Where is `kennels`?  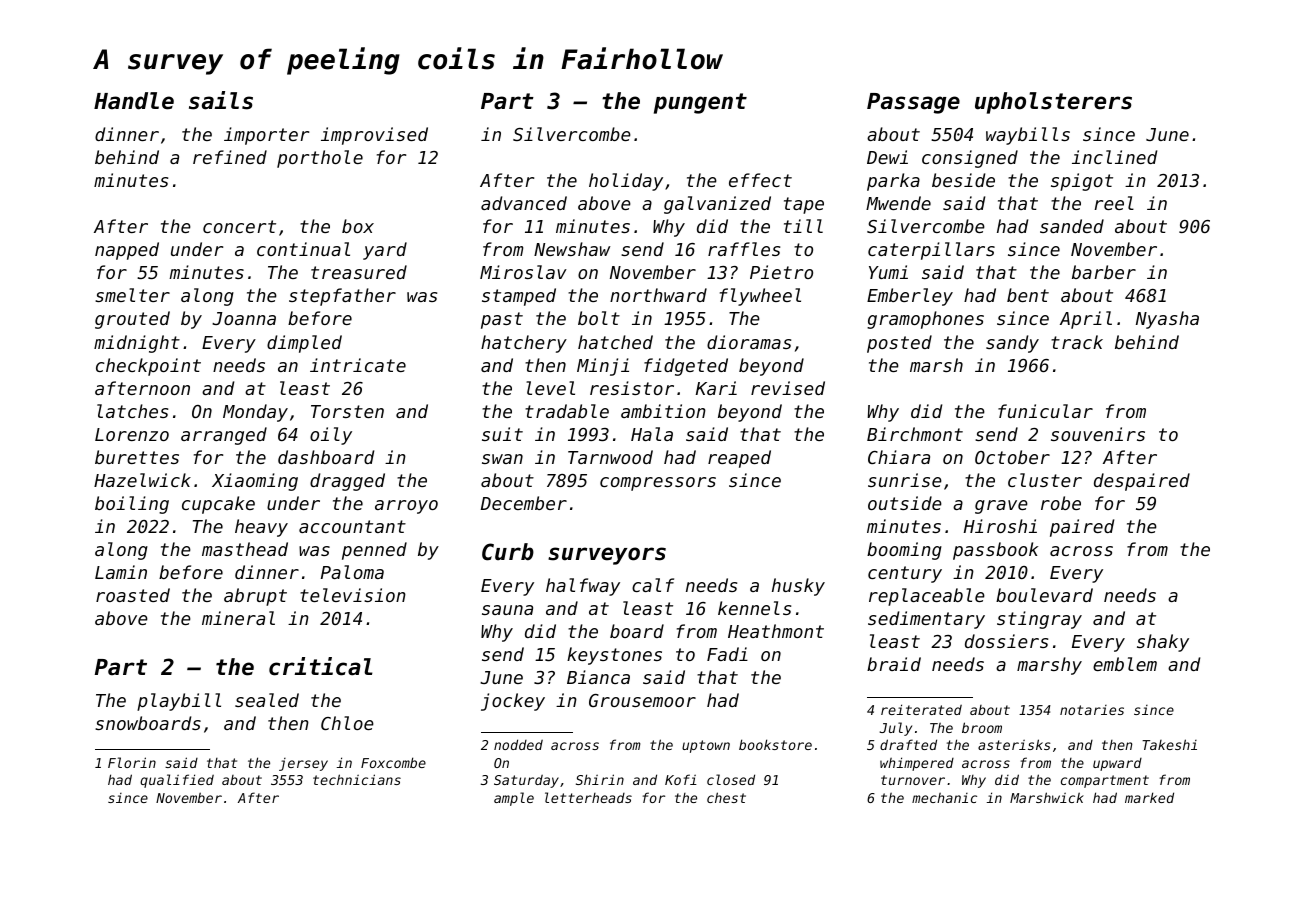 kennels is located at coordinates (754, 608).
